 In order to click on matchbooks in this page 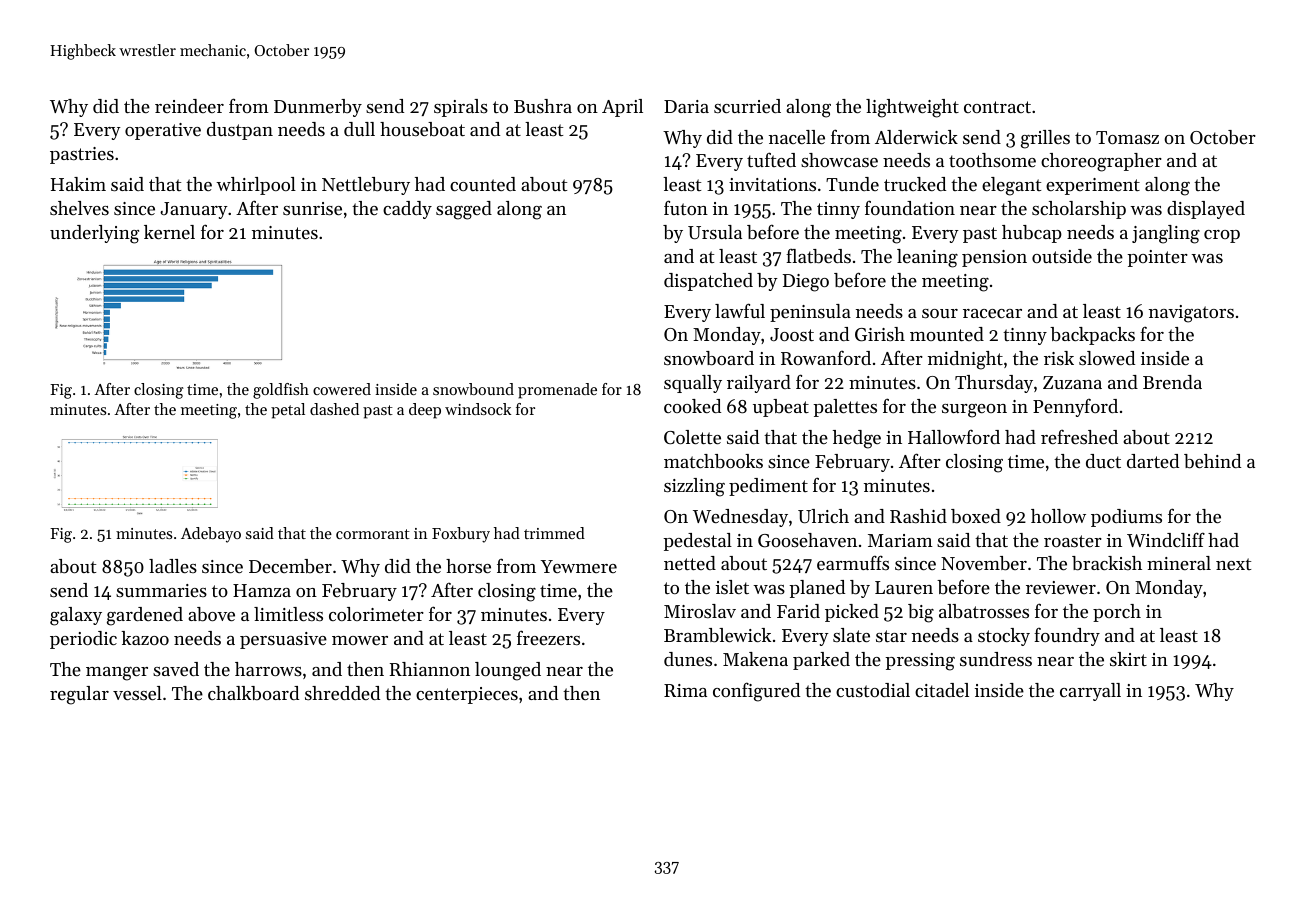, I will do `click(713, 461)`.
